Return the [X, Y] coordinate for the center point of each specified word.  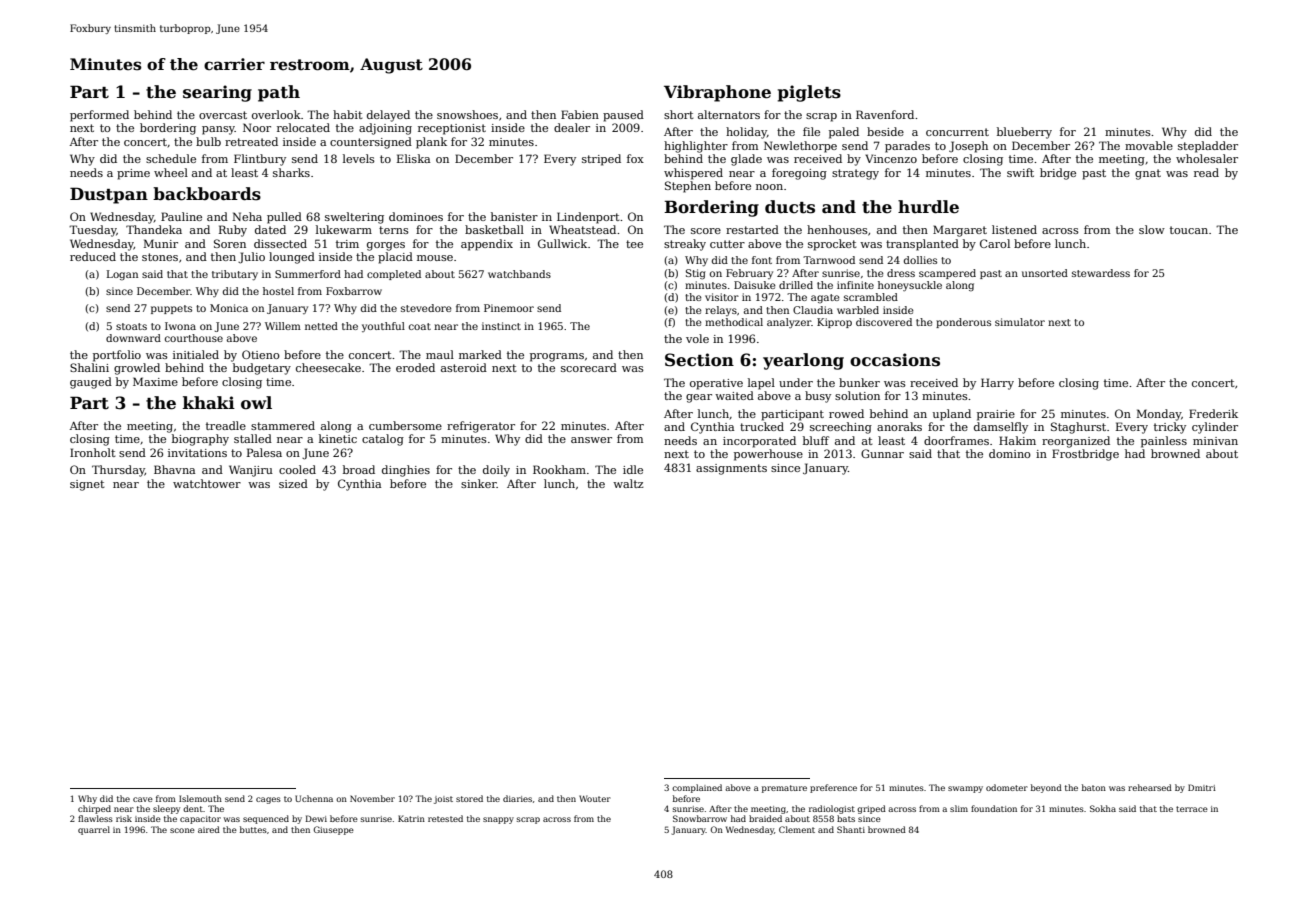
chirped [94, 809]
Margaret [960, 231]
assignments [731, 469]
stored [469, 798]
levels [359, 158]
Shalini [89, 367]
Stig [696, 274]
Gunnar [882, 453]
